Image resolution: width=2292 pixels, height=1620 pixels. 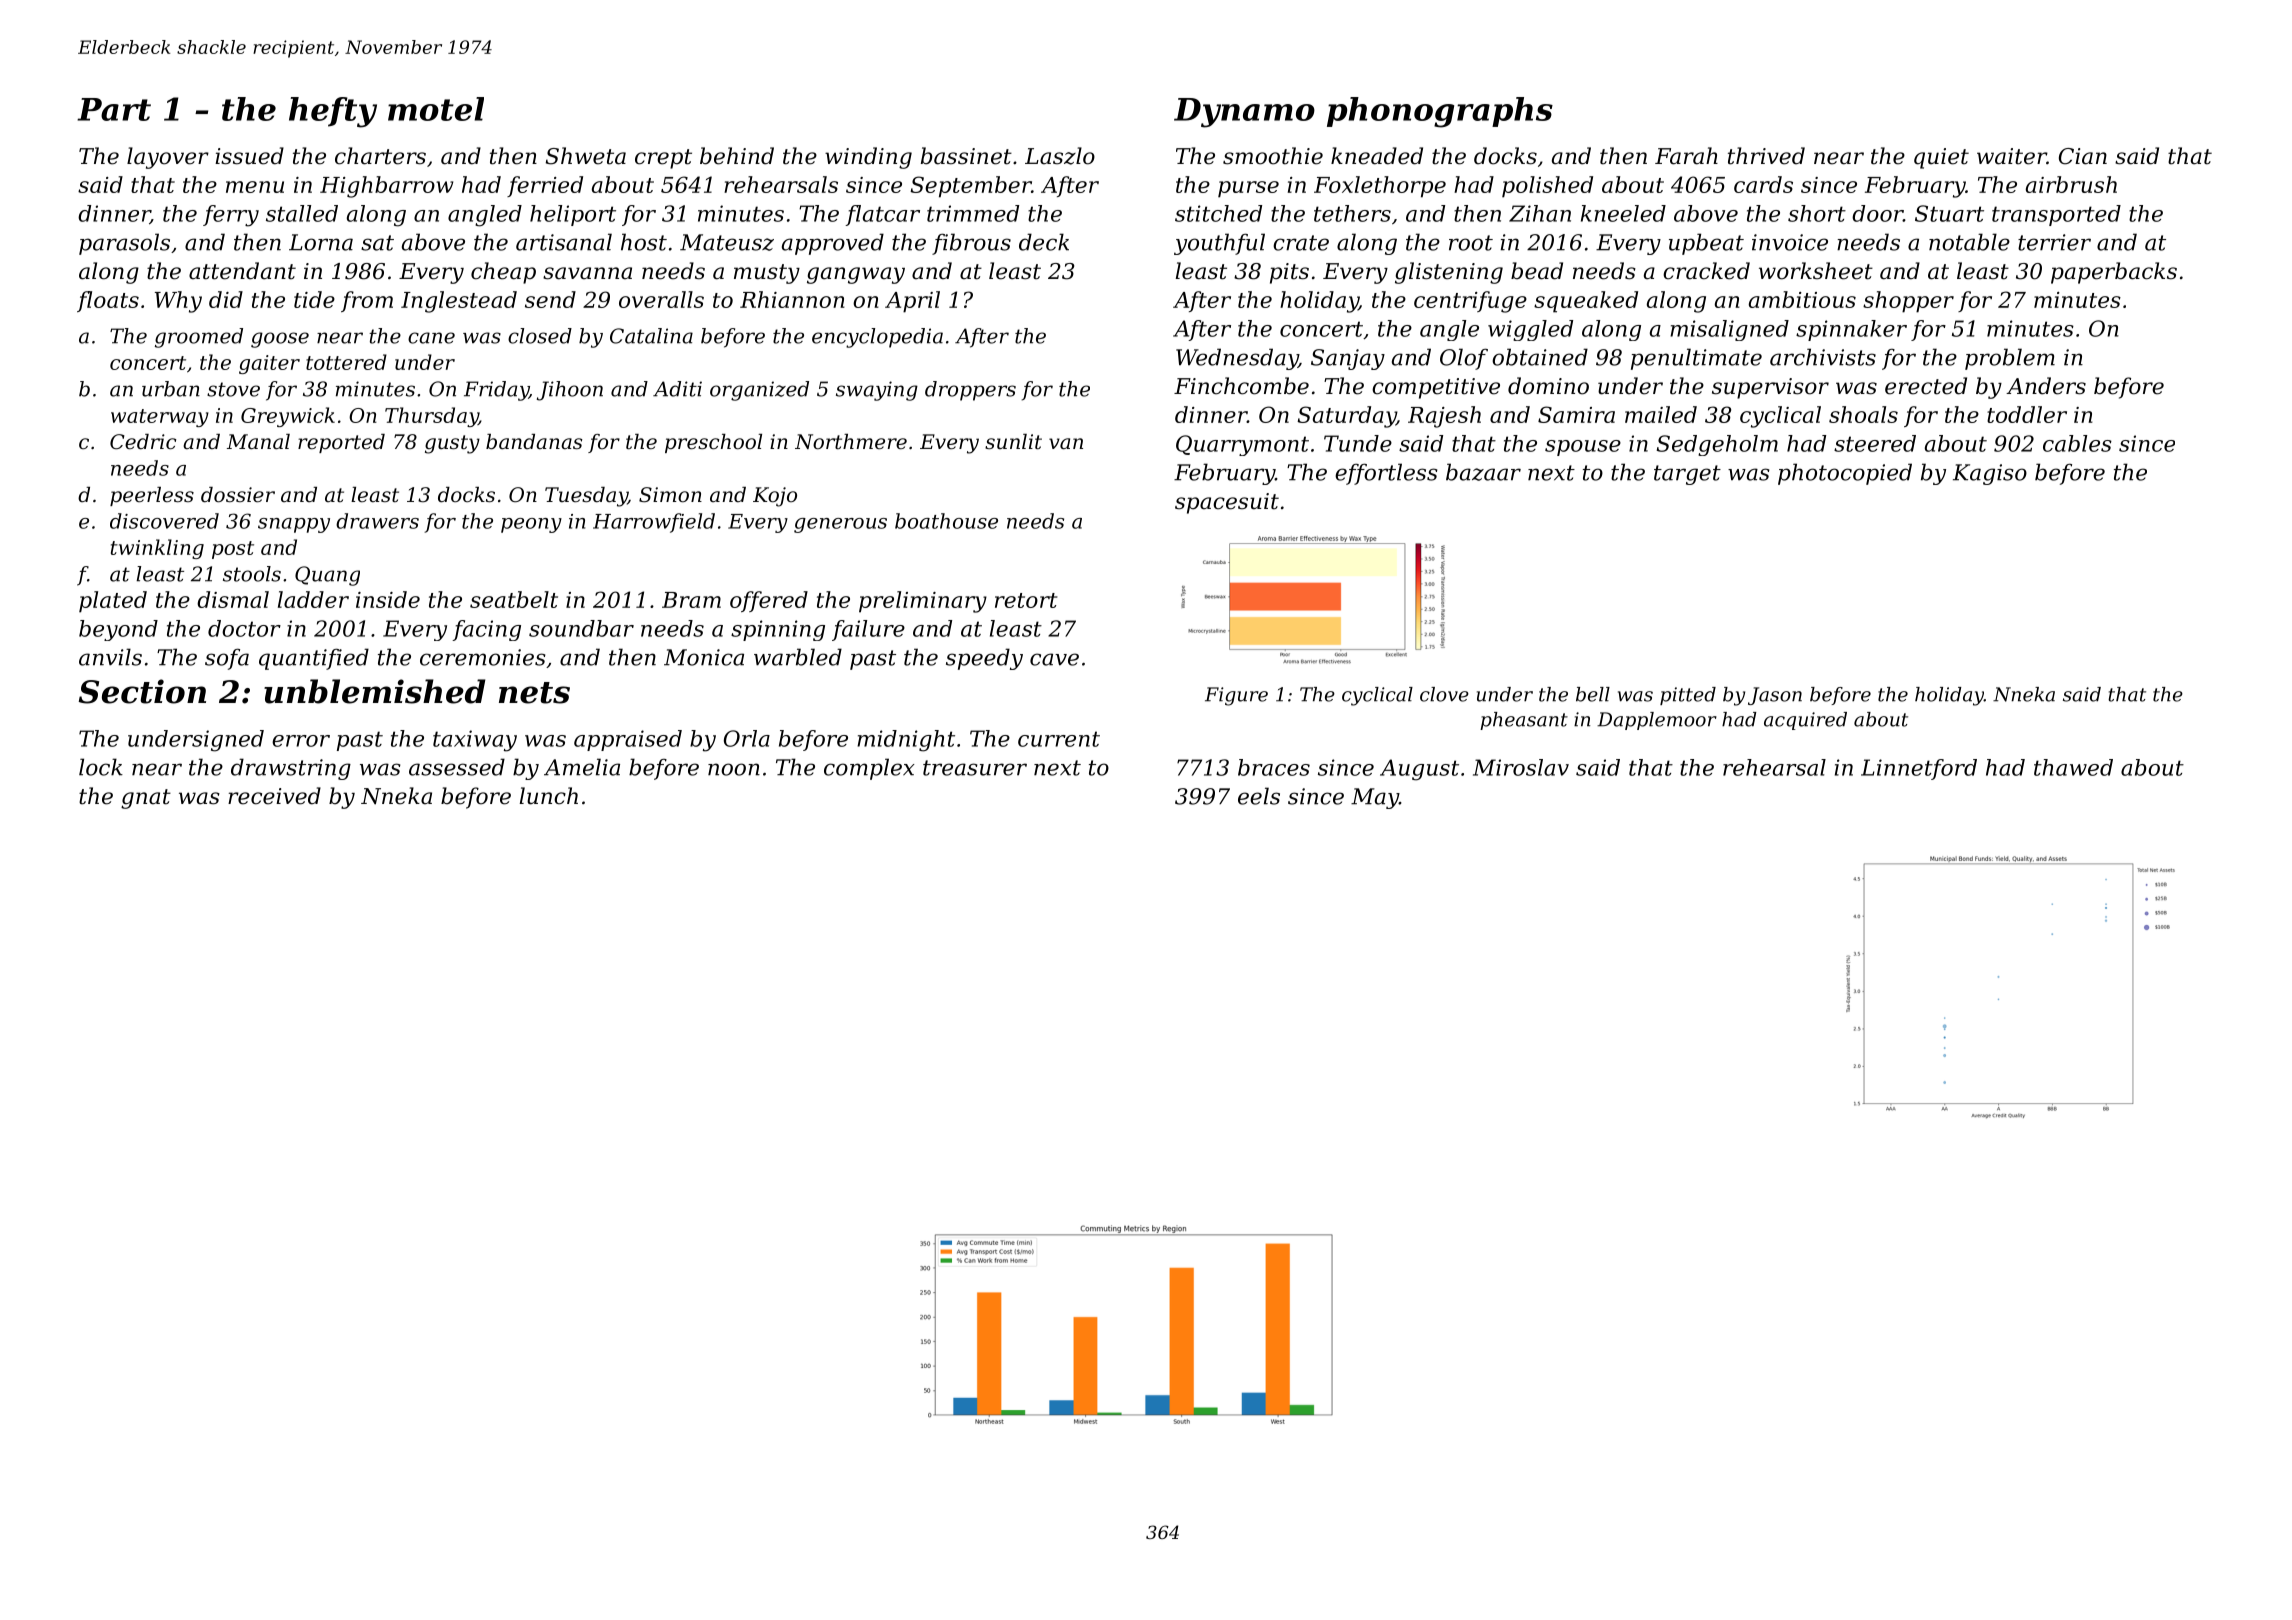 What do you see at coordinates (1657, 721) in the screenshot?
I see `Dapplemoor` at bounding box center [1657, 721].
